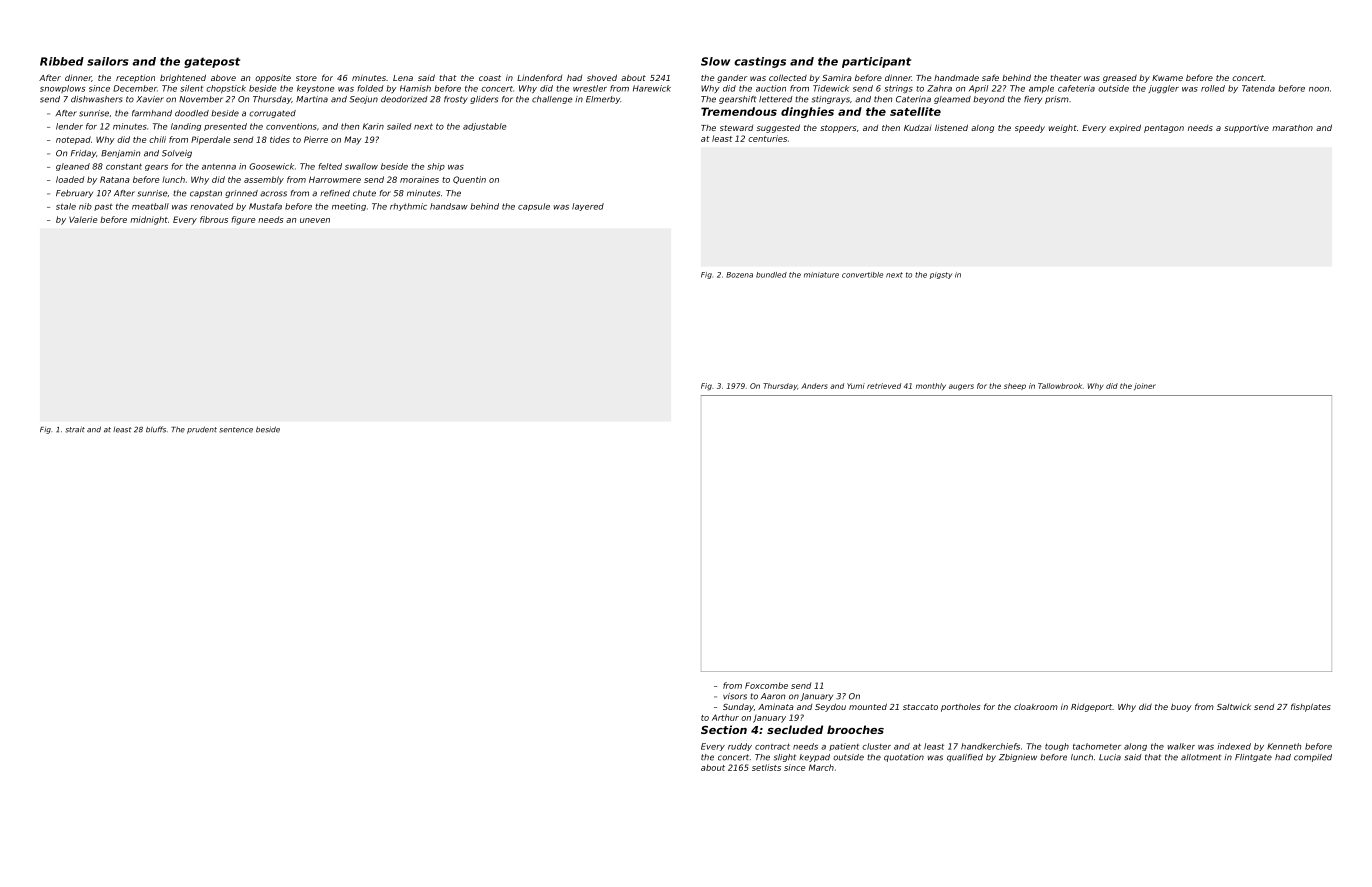 The height and width of the screenshot is (887, 1372). What do you see at coordinates (373, 126) in the screenshot?
I see `Karin` at bounding box center [373, 126].
